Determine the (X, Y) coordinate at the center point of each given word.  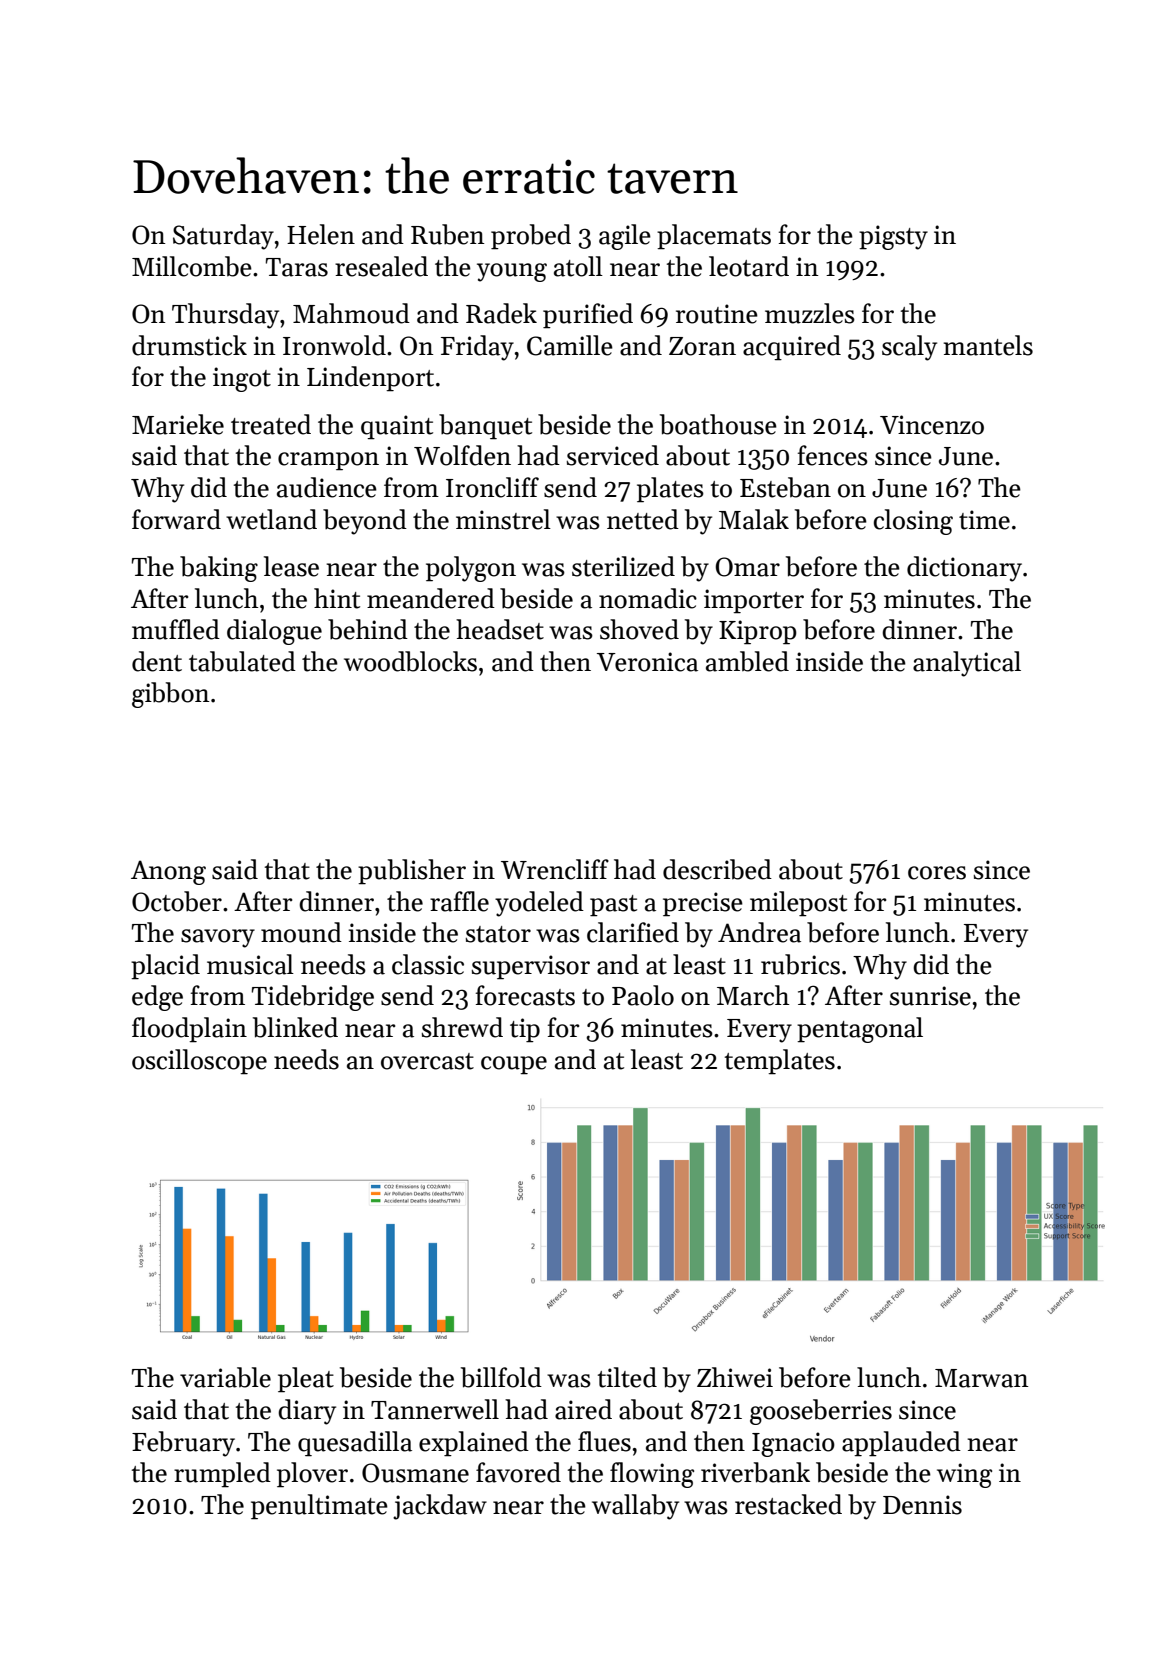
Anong (168, 872)
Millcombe (192, 266)
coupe (514, 1065)
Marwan (981, 1378)
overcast (427, 1061)
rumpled (222, 1475)
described (717, 869)
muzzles (810, 313)
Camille (570, 345)
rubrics (800, 964)
